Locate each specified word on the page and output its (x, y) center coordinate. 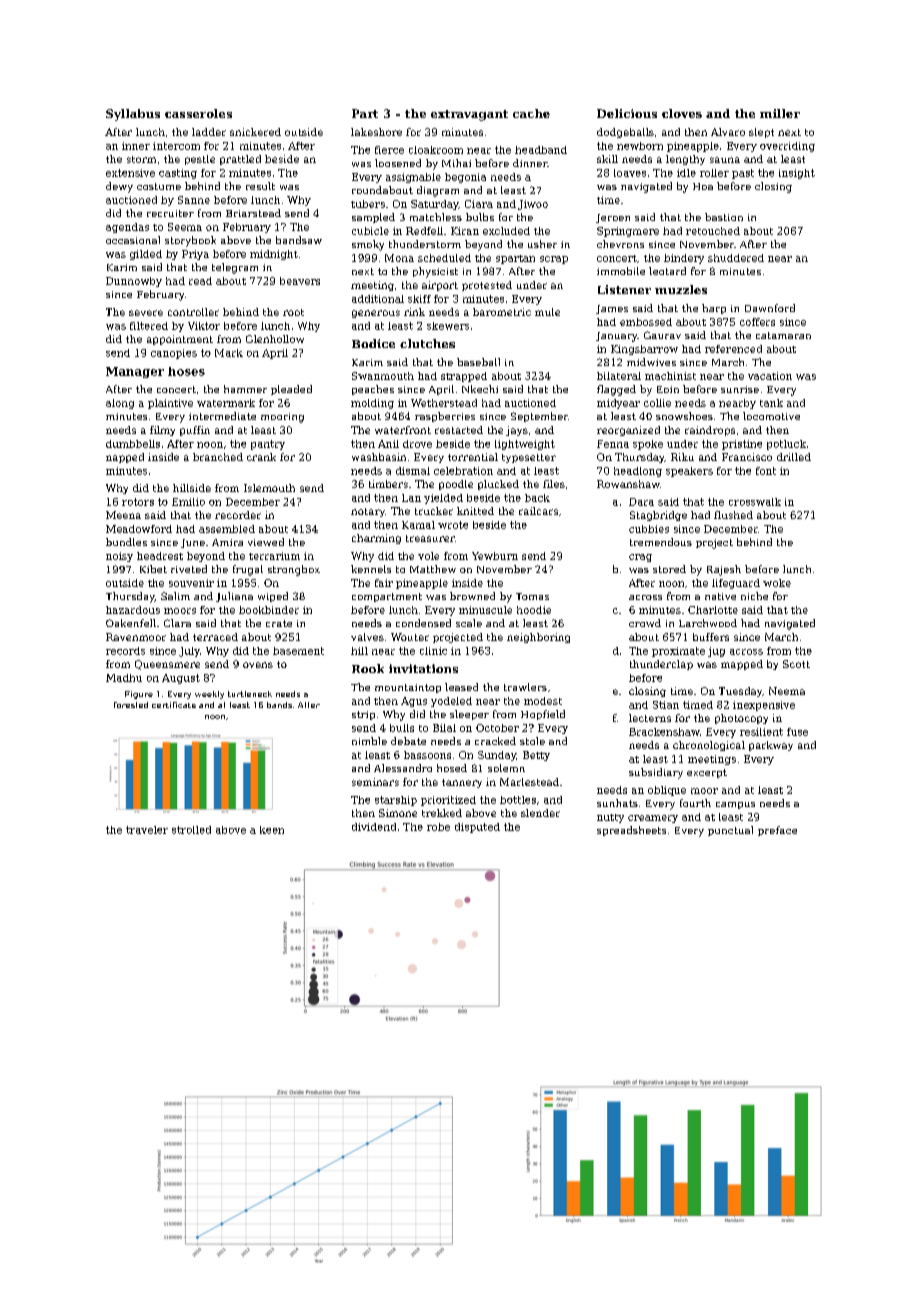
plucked (498, 485)
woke (777, 583)
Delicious (627, 113)
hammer (245, 389)
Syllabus (133, 115)
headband (541, 150)
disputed (477, 828)
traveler (147, 830)
